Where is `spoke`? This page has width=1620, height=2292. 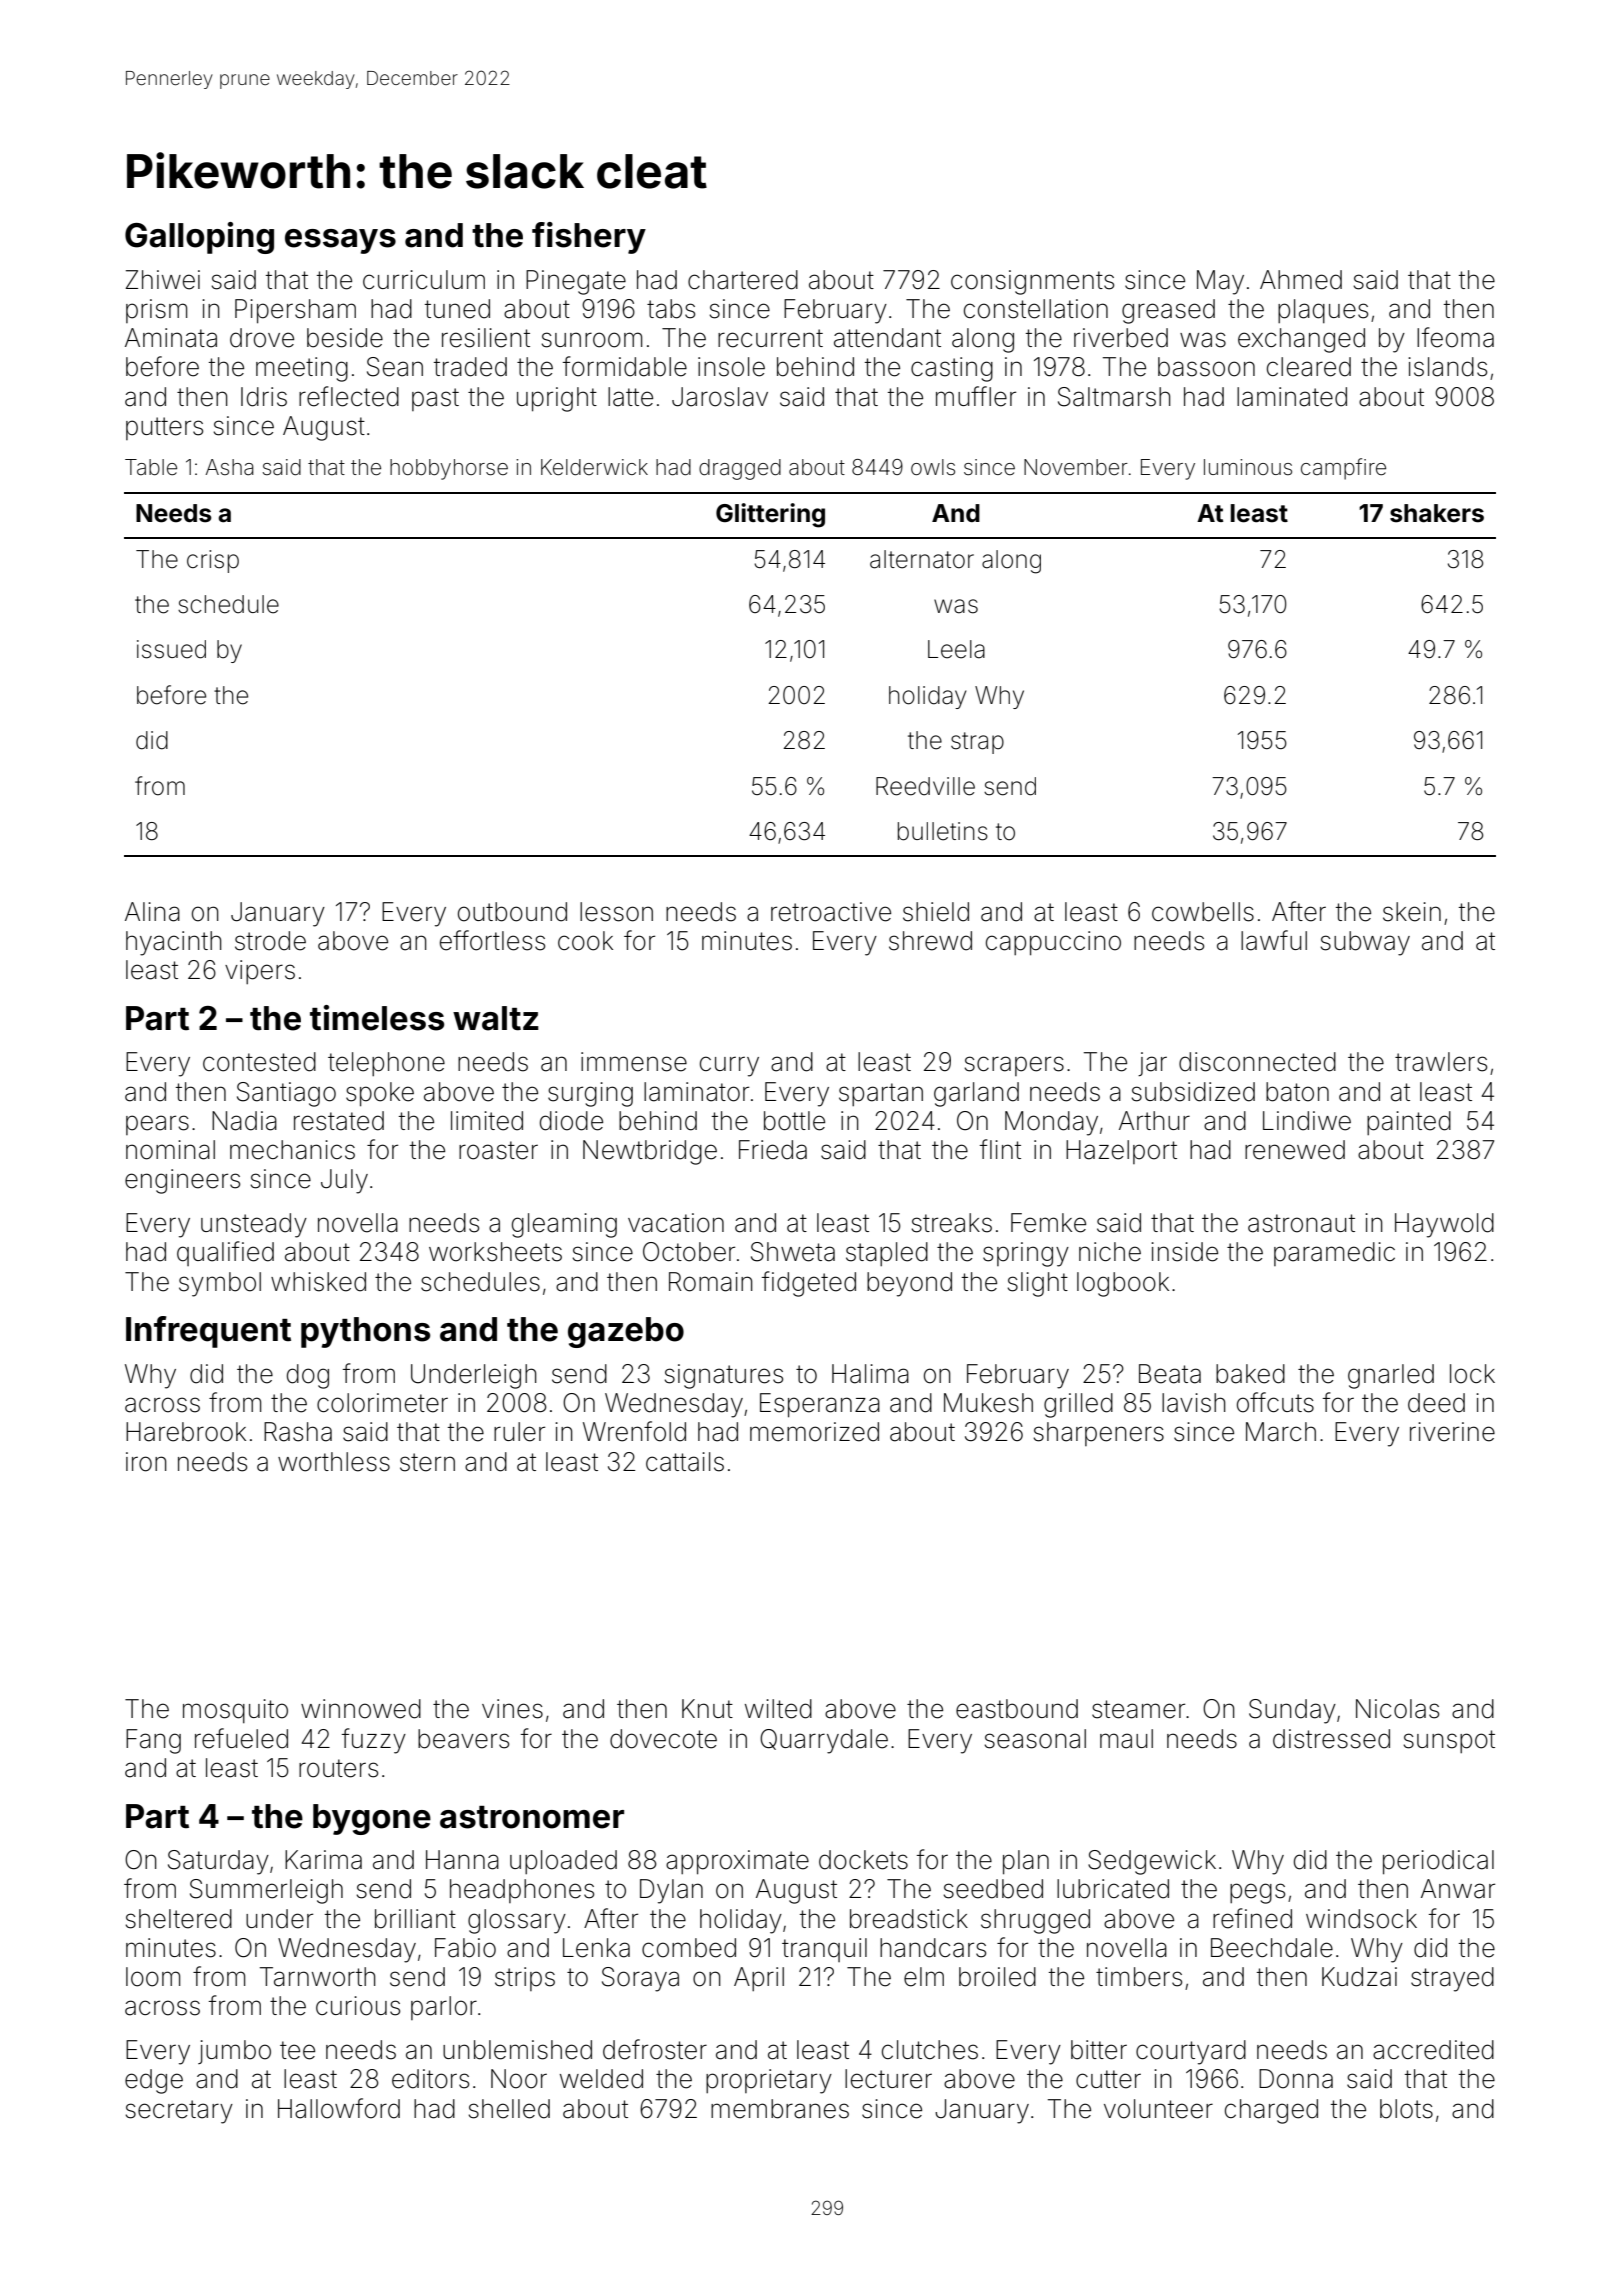 spoke is located at coordinates (380, 1094).
